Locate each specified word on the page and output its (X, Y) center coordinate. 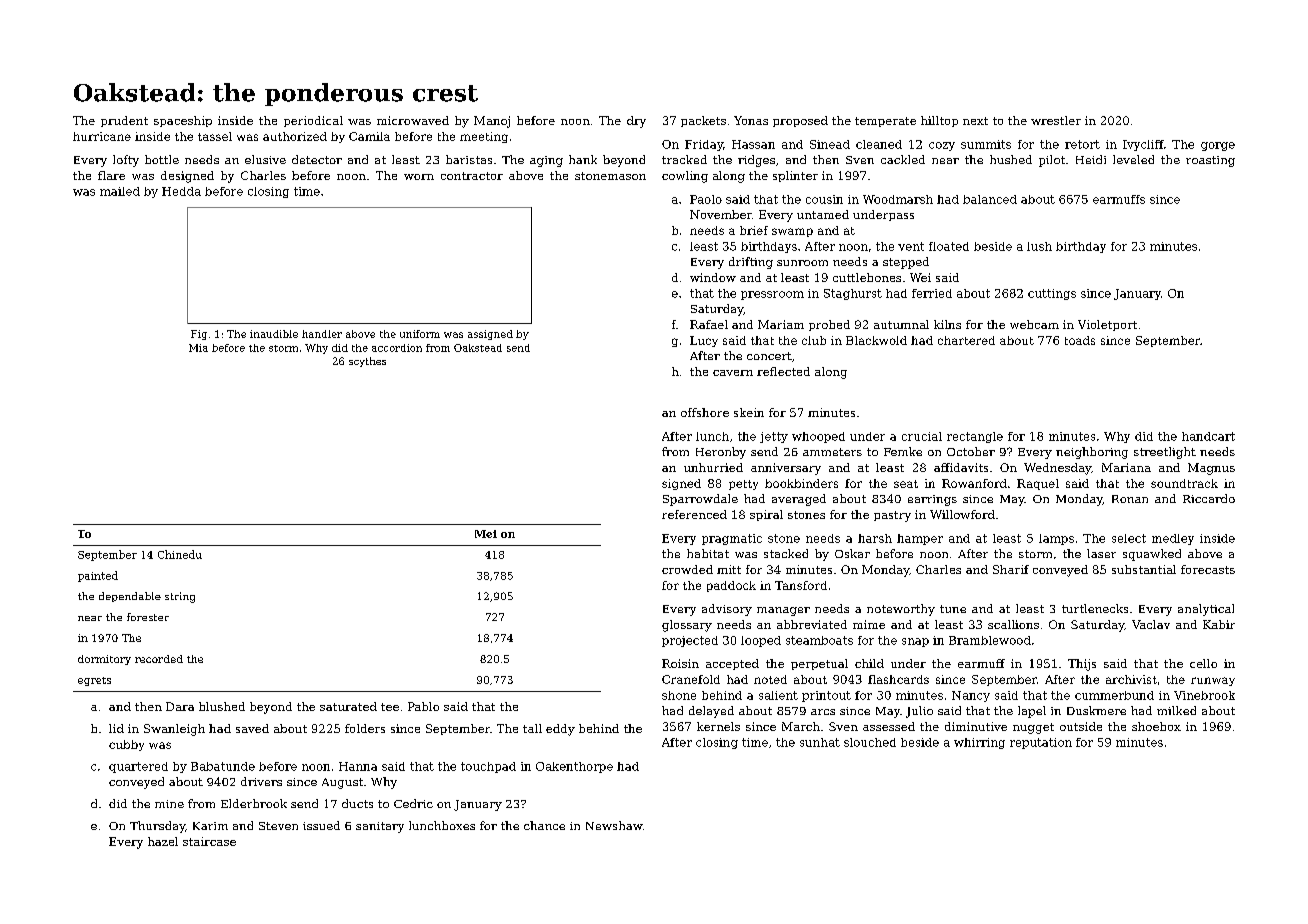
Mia (198, 348)
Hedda (181, 191)
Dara (180, 706)
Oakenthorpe (574, 767)
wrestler (1056, 120)
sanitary (380, 827)
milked (1176, 710)
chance (544, 825)
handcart (1208, 436)
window (713, 277)
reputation (1041, 743)
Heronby (721, 453)
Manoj (492, 122)
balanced (990, 199)
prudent (124, 121)
